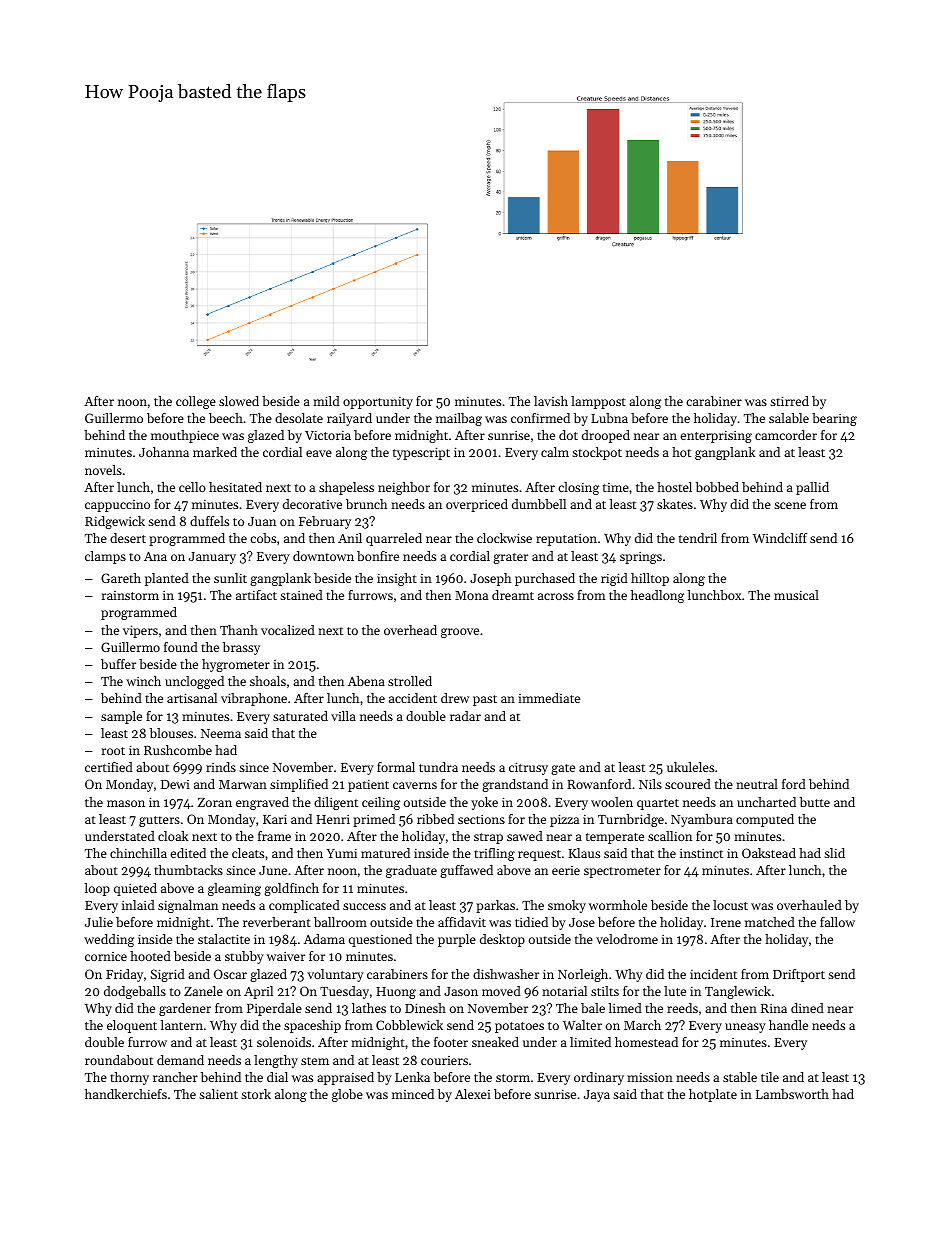 This document has height=1233, width=952. What do you see at coordinates (171, 733) in the document?
I see `blouses` at bounding box center [171, 733].
